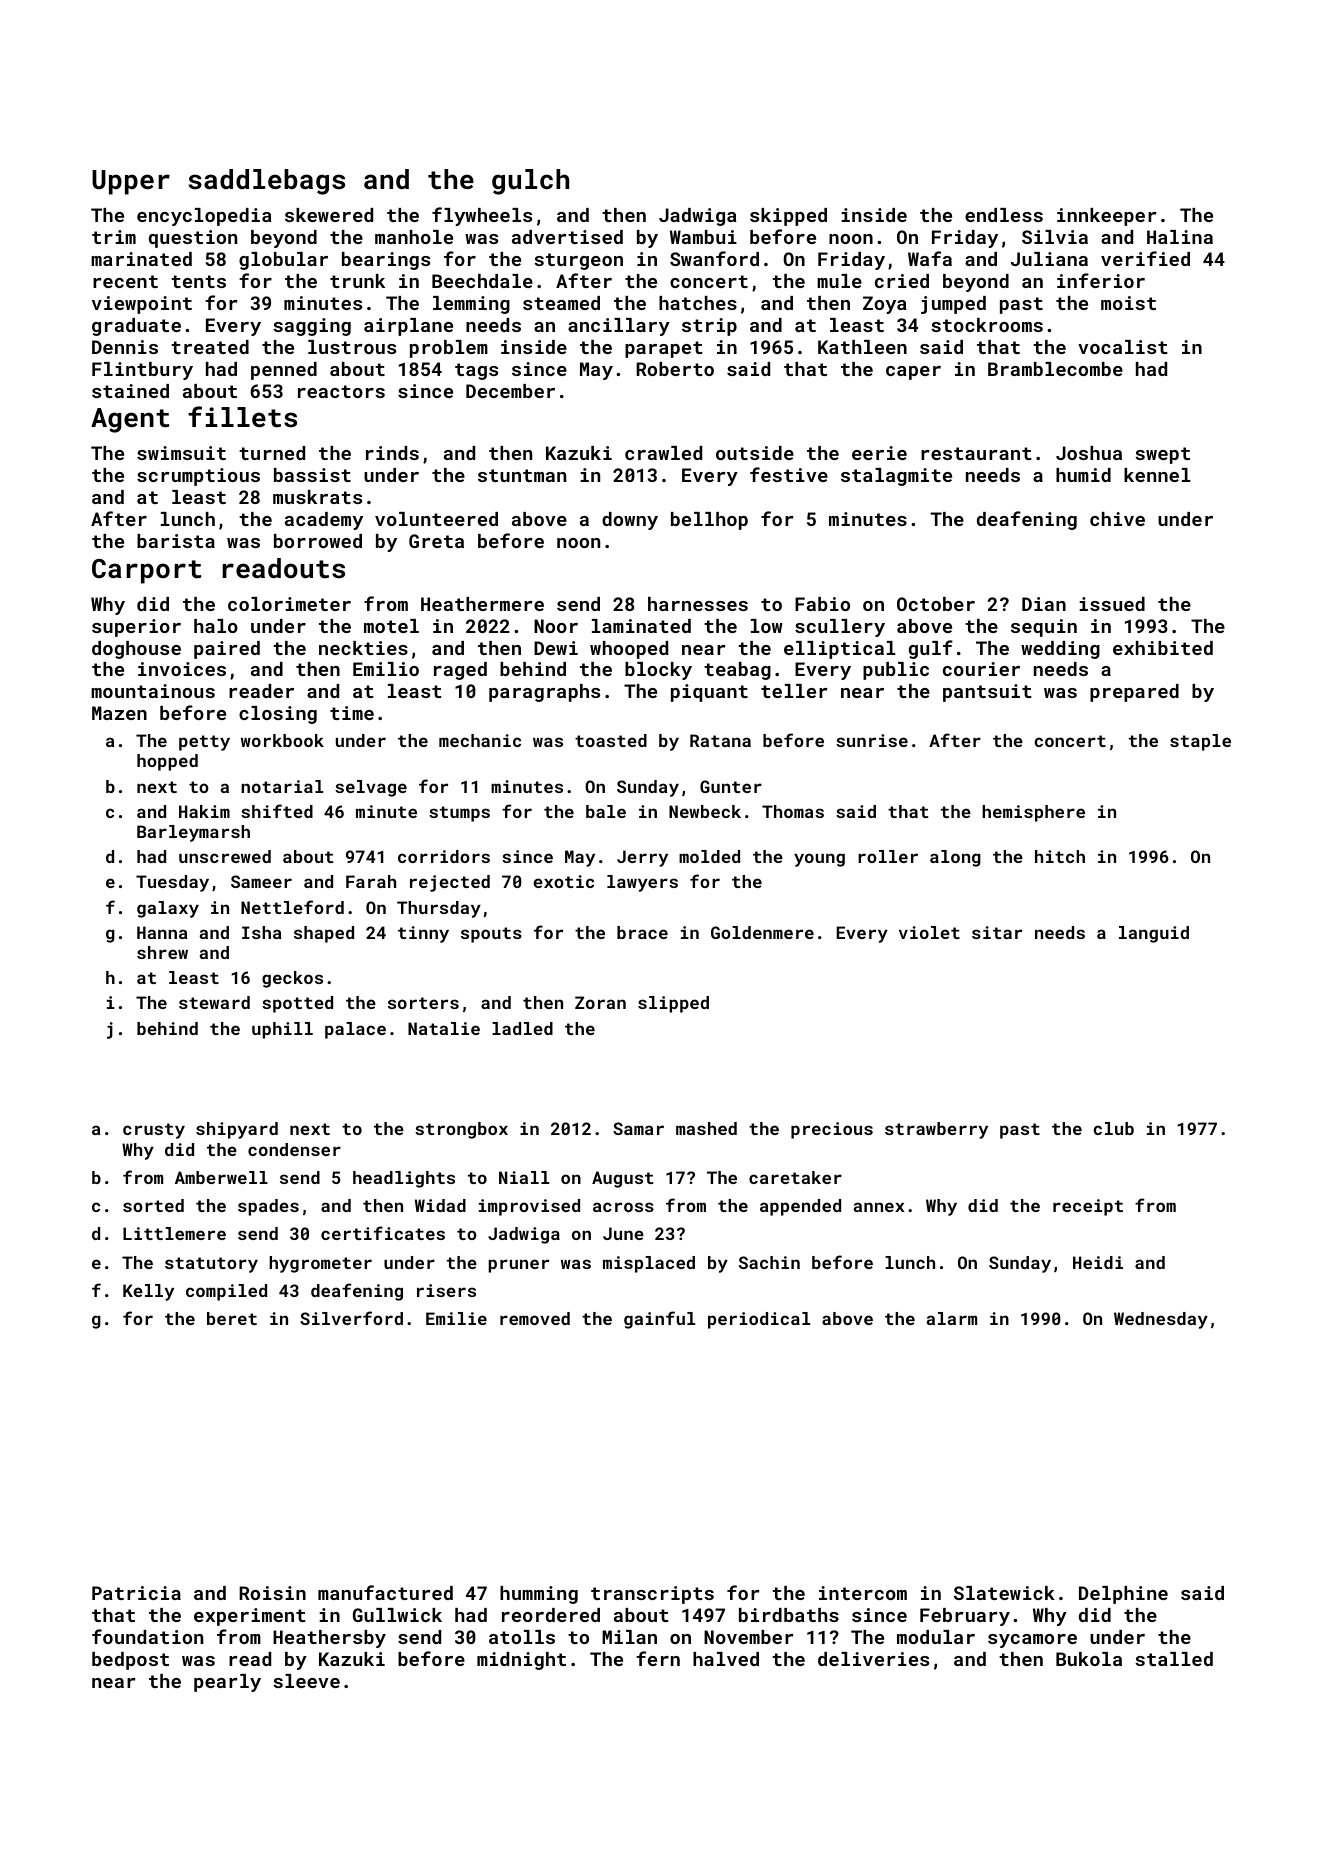 The height and width of the screenshot is (1872, 1324). Describe the element at coordinates (706, 1128) in the screenshot. I see `mashed` at that location.
